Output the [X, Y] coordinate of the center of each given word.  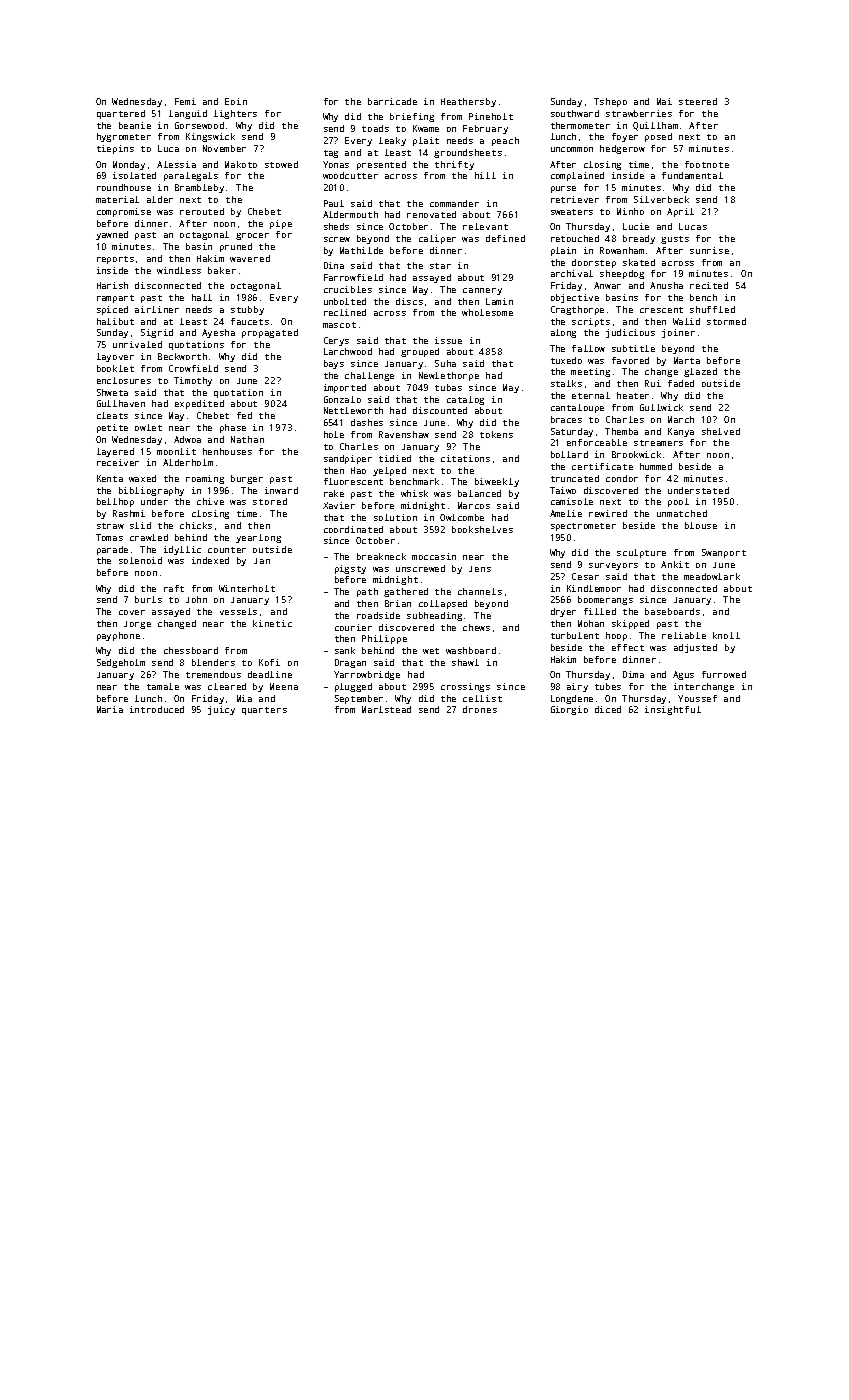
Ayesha [218, 333]
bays [334, 364]
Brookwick [636, 454]
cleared [227, 686]
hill [485, 175]
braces [566, 419]
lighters [235, 114]
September [359, 699]
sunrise [709, 250]
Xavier [339, 505]
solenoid [140, 560]
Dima [633, 674]
